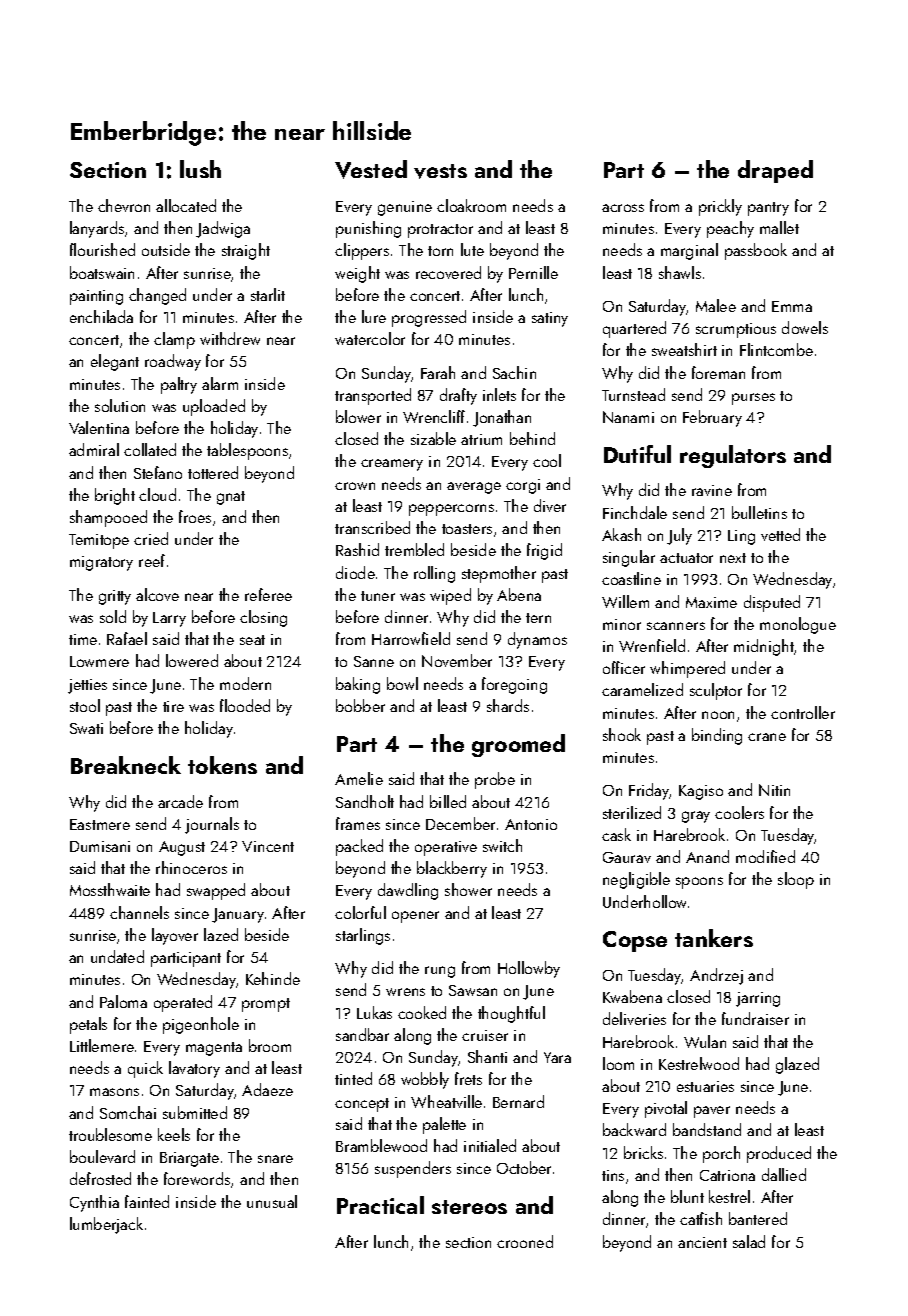  What do you see at coordinates (780, 534) in the image?
I see `vetted` at bounding box center [780, 534].
